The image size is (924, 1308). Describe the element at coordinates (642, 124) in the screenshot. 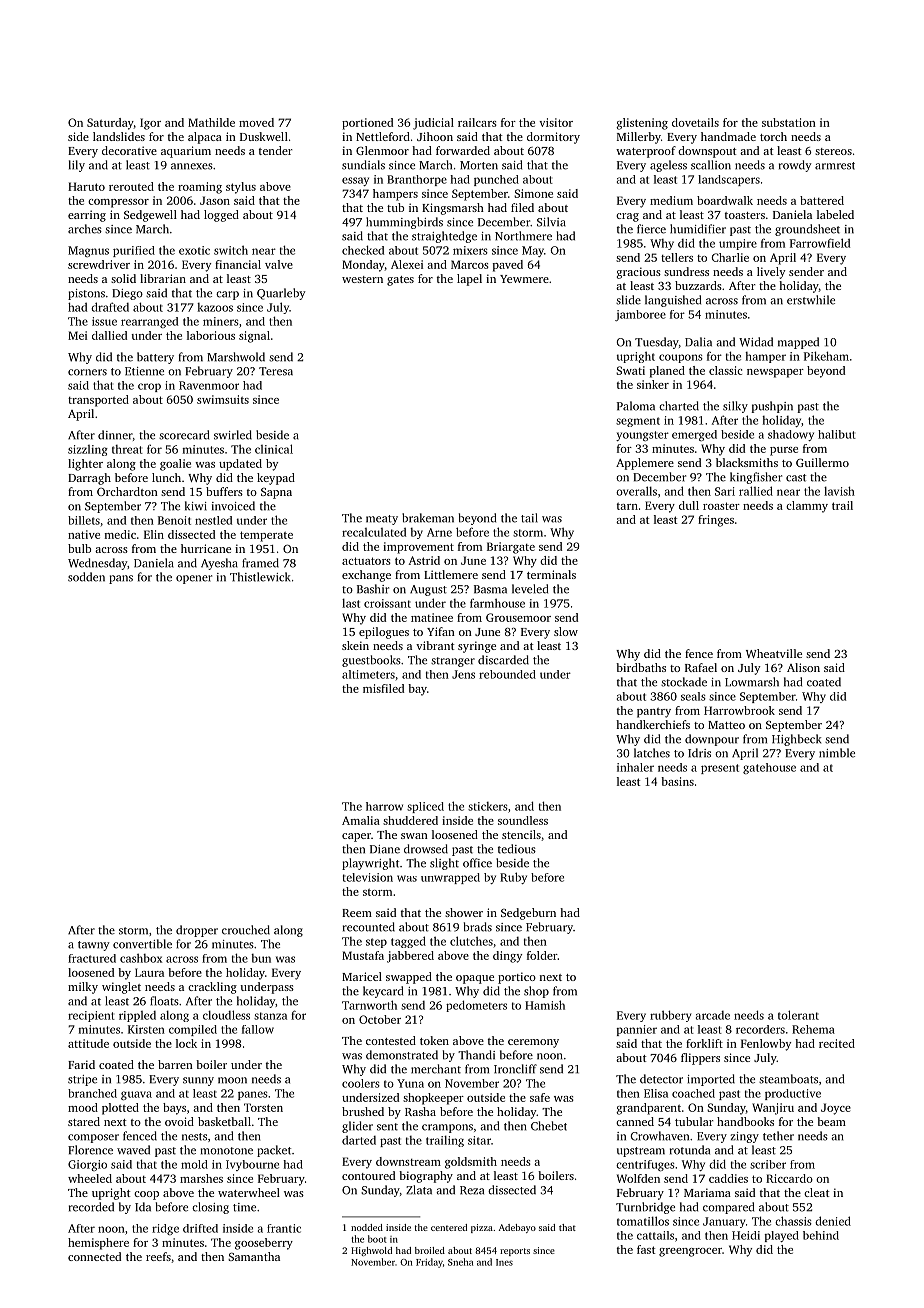

I see `glistening` at that location.
